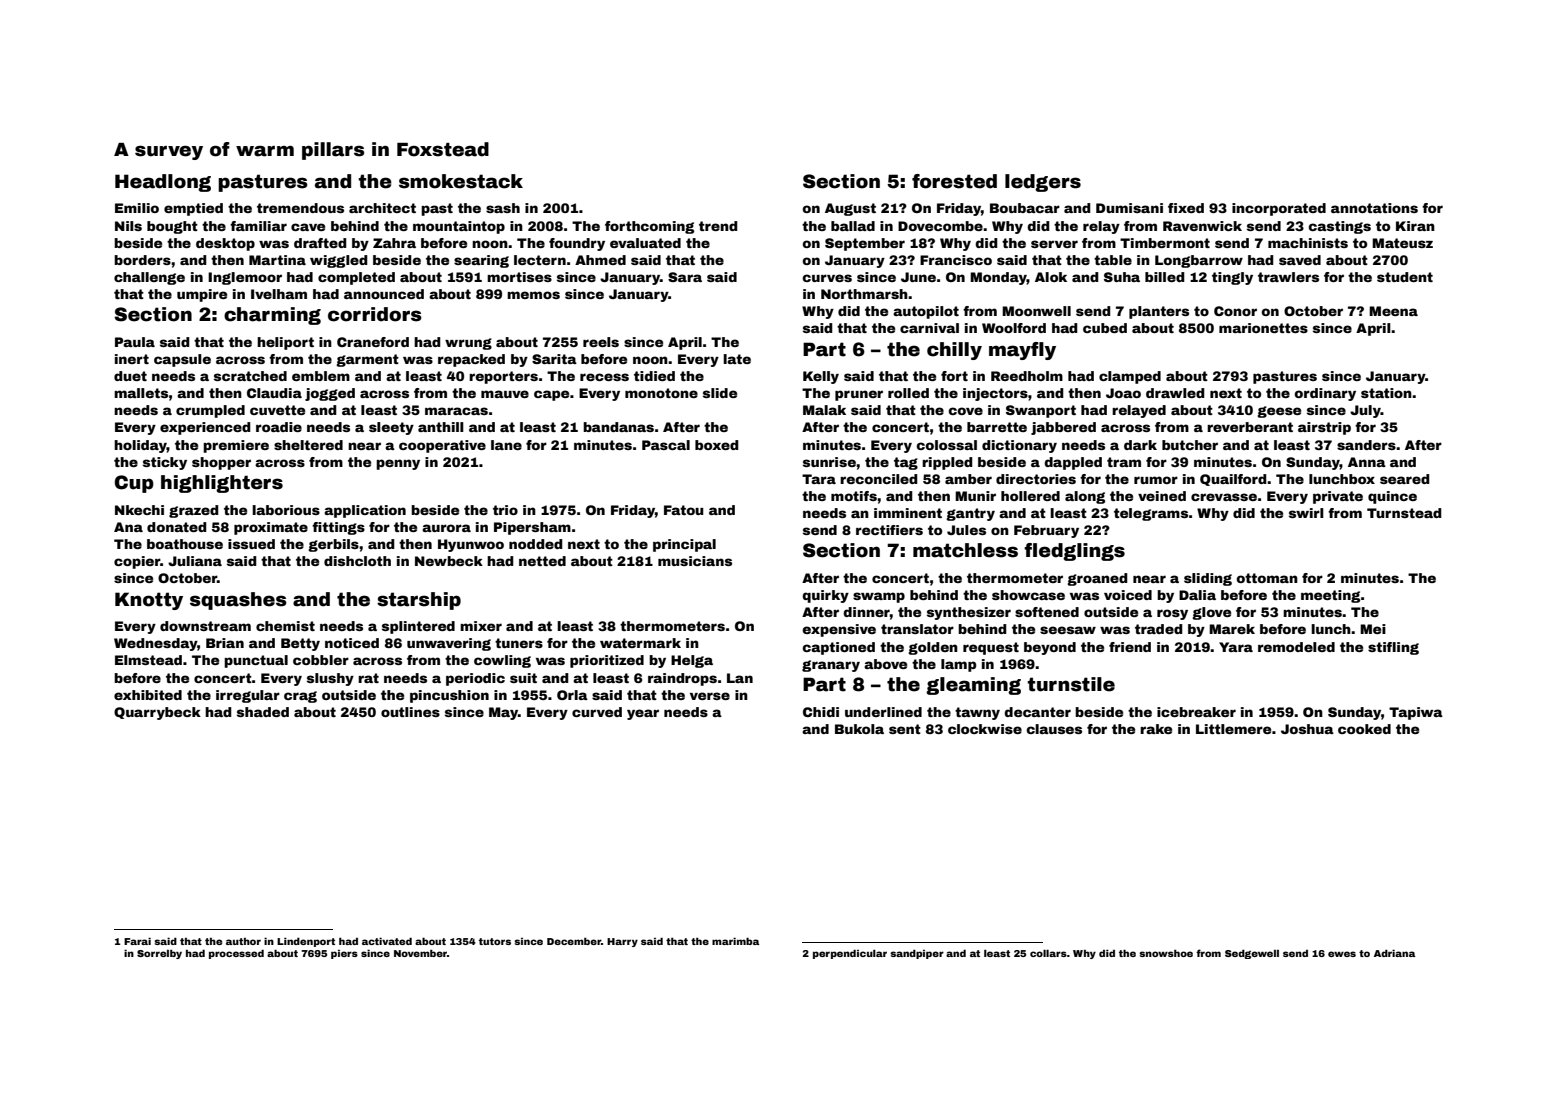 The image size is (1563, 1105). Describe the element at coordinates (263, 712) in the screenshot. I see `shaded` at that location.
